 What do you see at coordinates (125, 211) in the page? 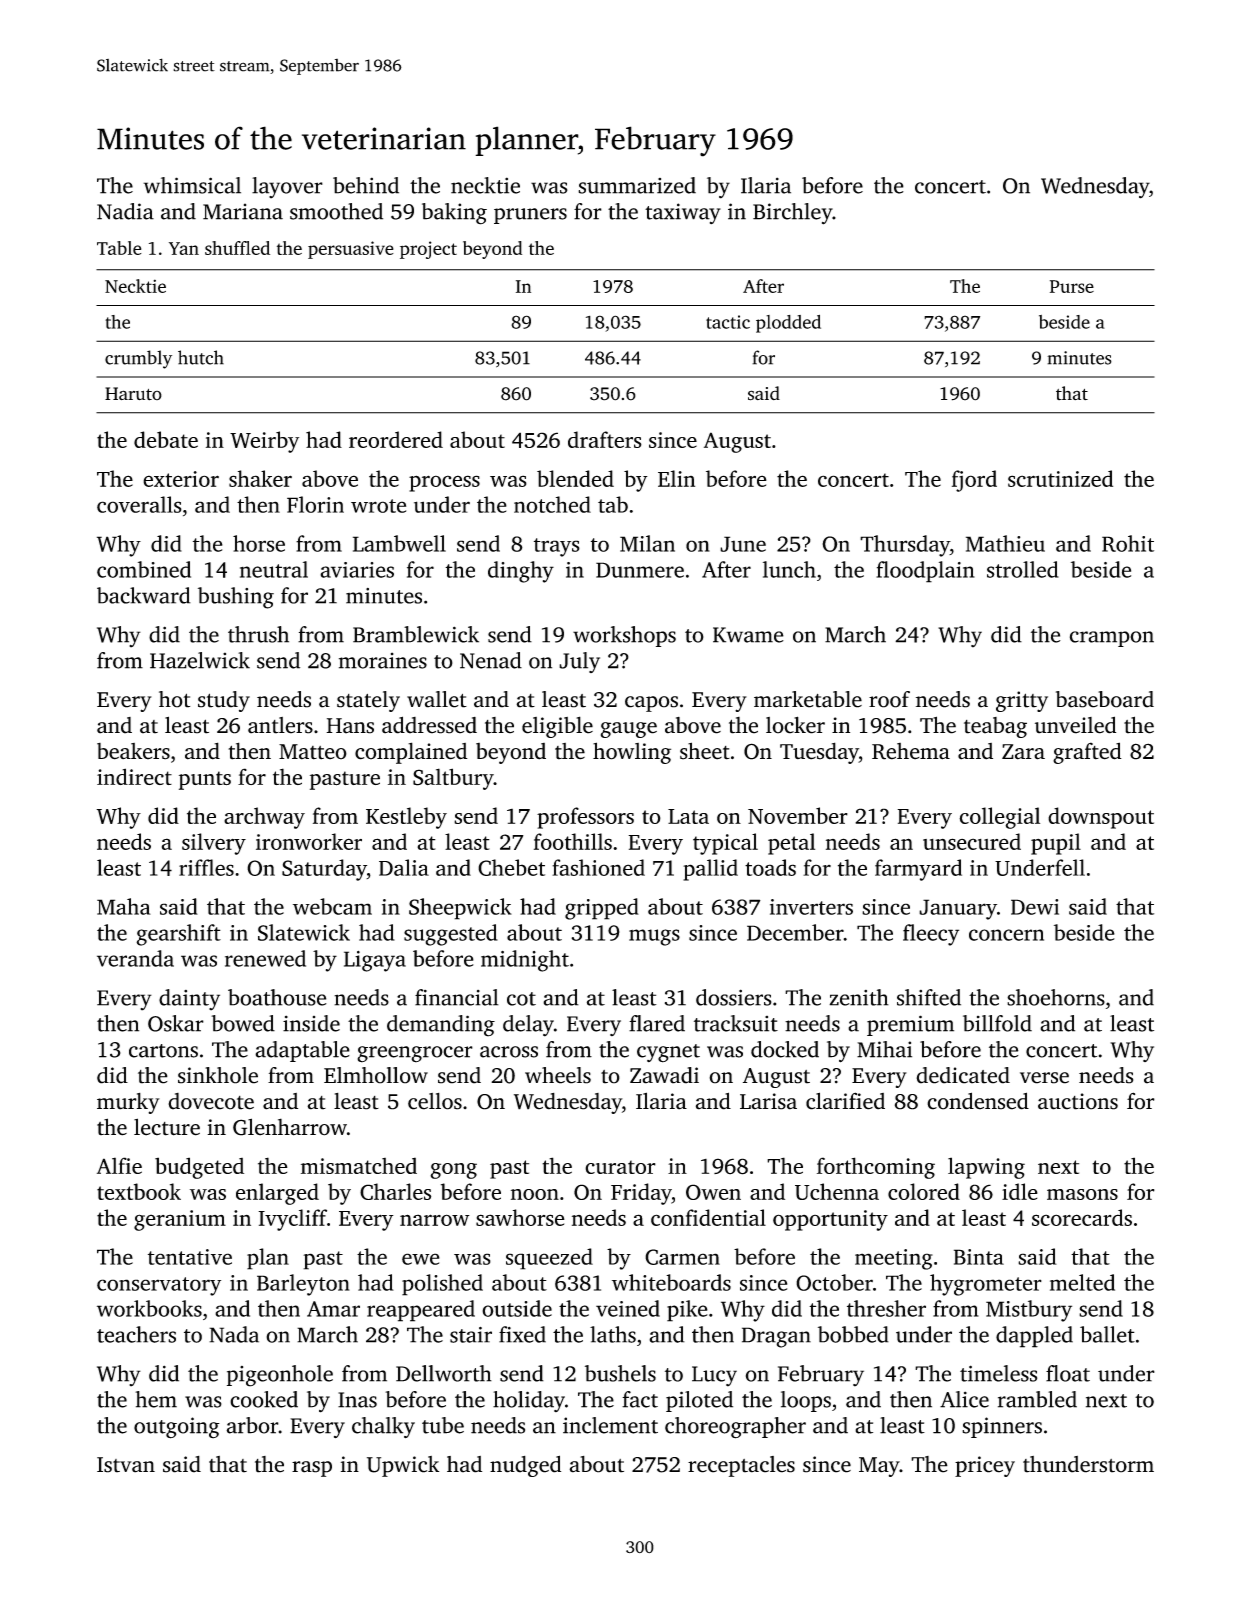
I see `Nadia` at bounding box center [125, 211].
